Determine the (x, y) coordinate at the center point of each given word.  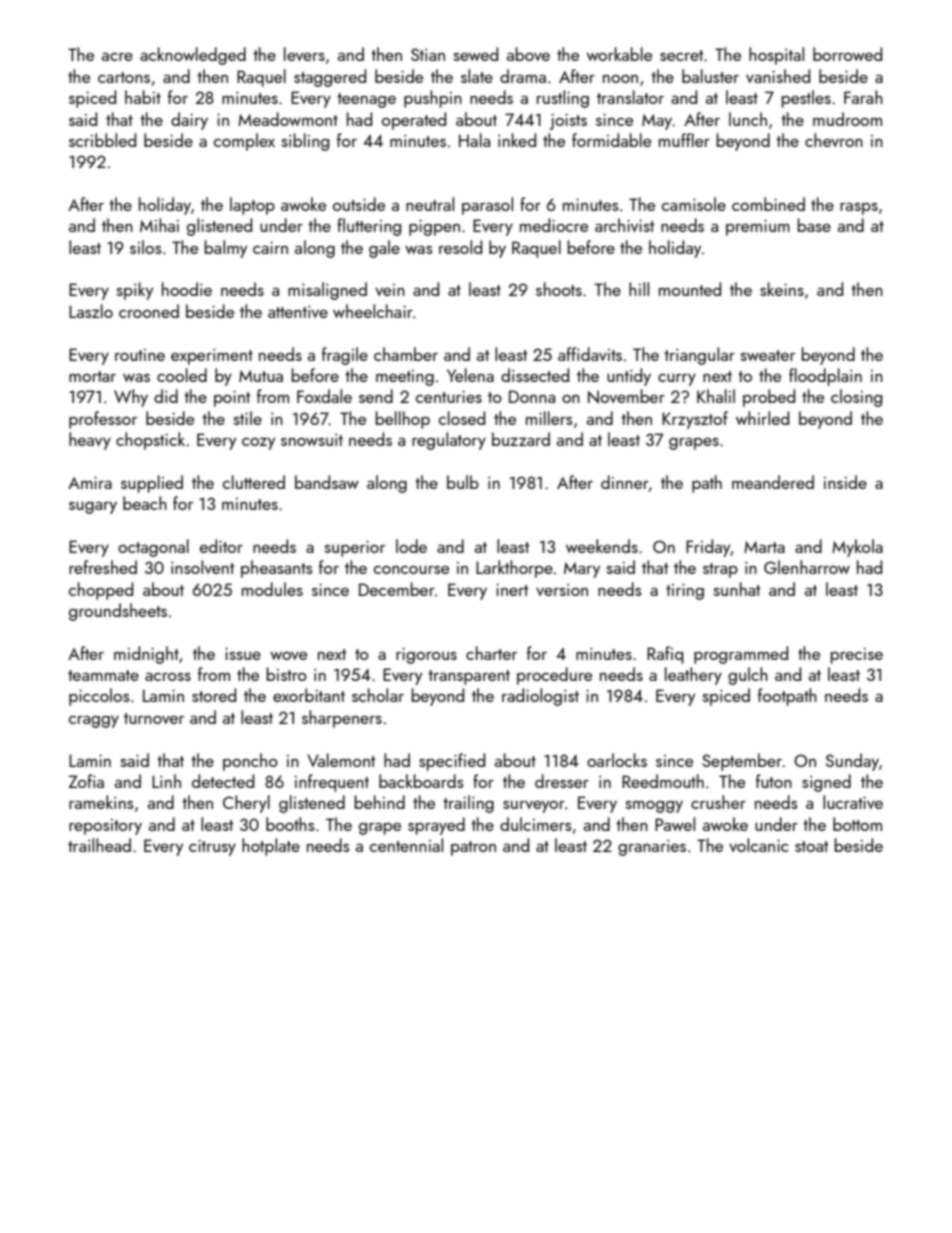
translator (630, 97)
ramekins (101, 802)
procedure (554, 676)
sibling (305, 142)
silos (146, 247)
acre (117, 57)
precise (857, 656)
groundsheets (118, 612)
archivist (624, 225)
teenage (366, 100)
